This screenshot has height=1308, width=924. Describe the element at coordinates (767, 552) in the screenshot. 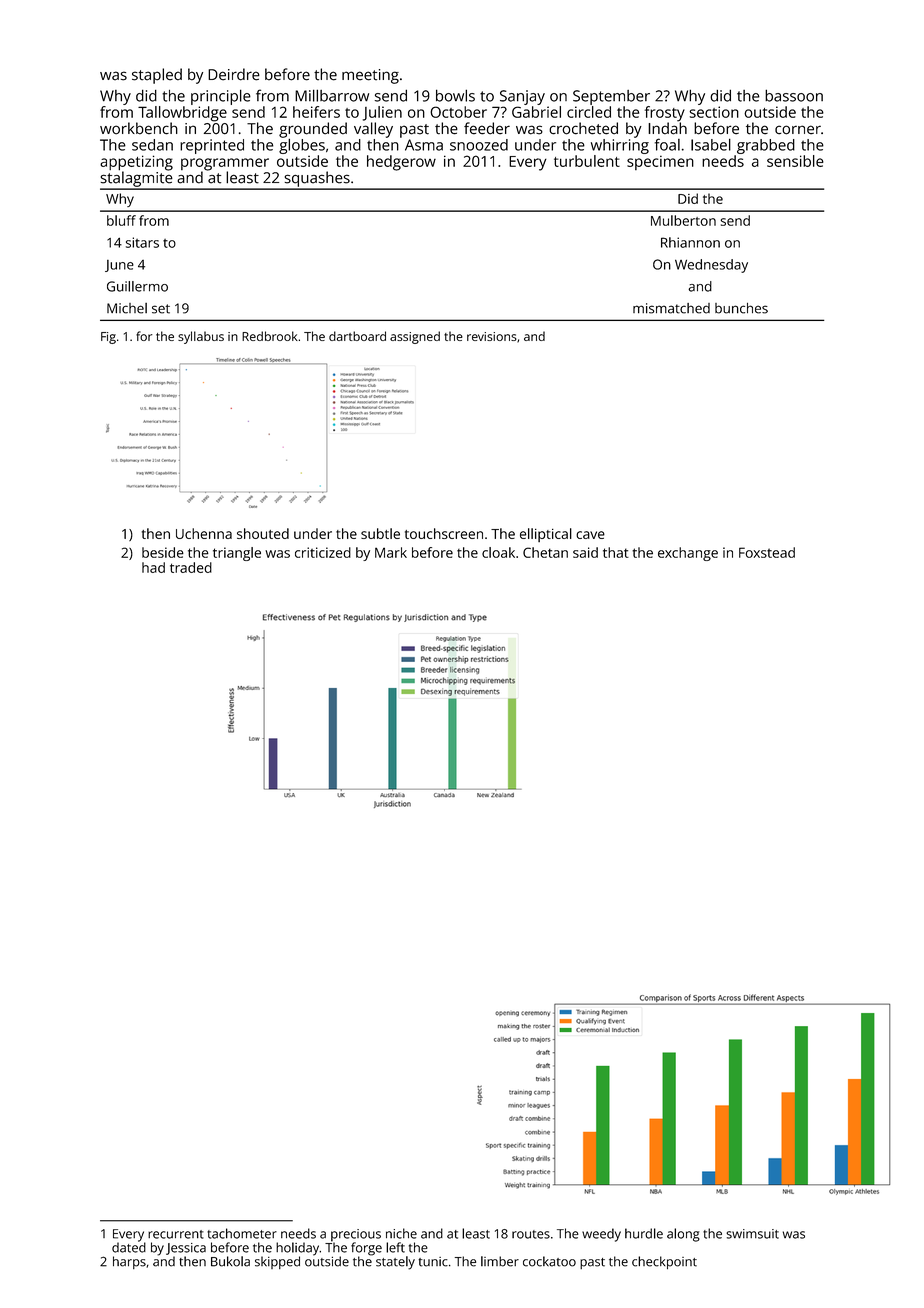

I see `Foxstead` at that location.
